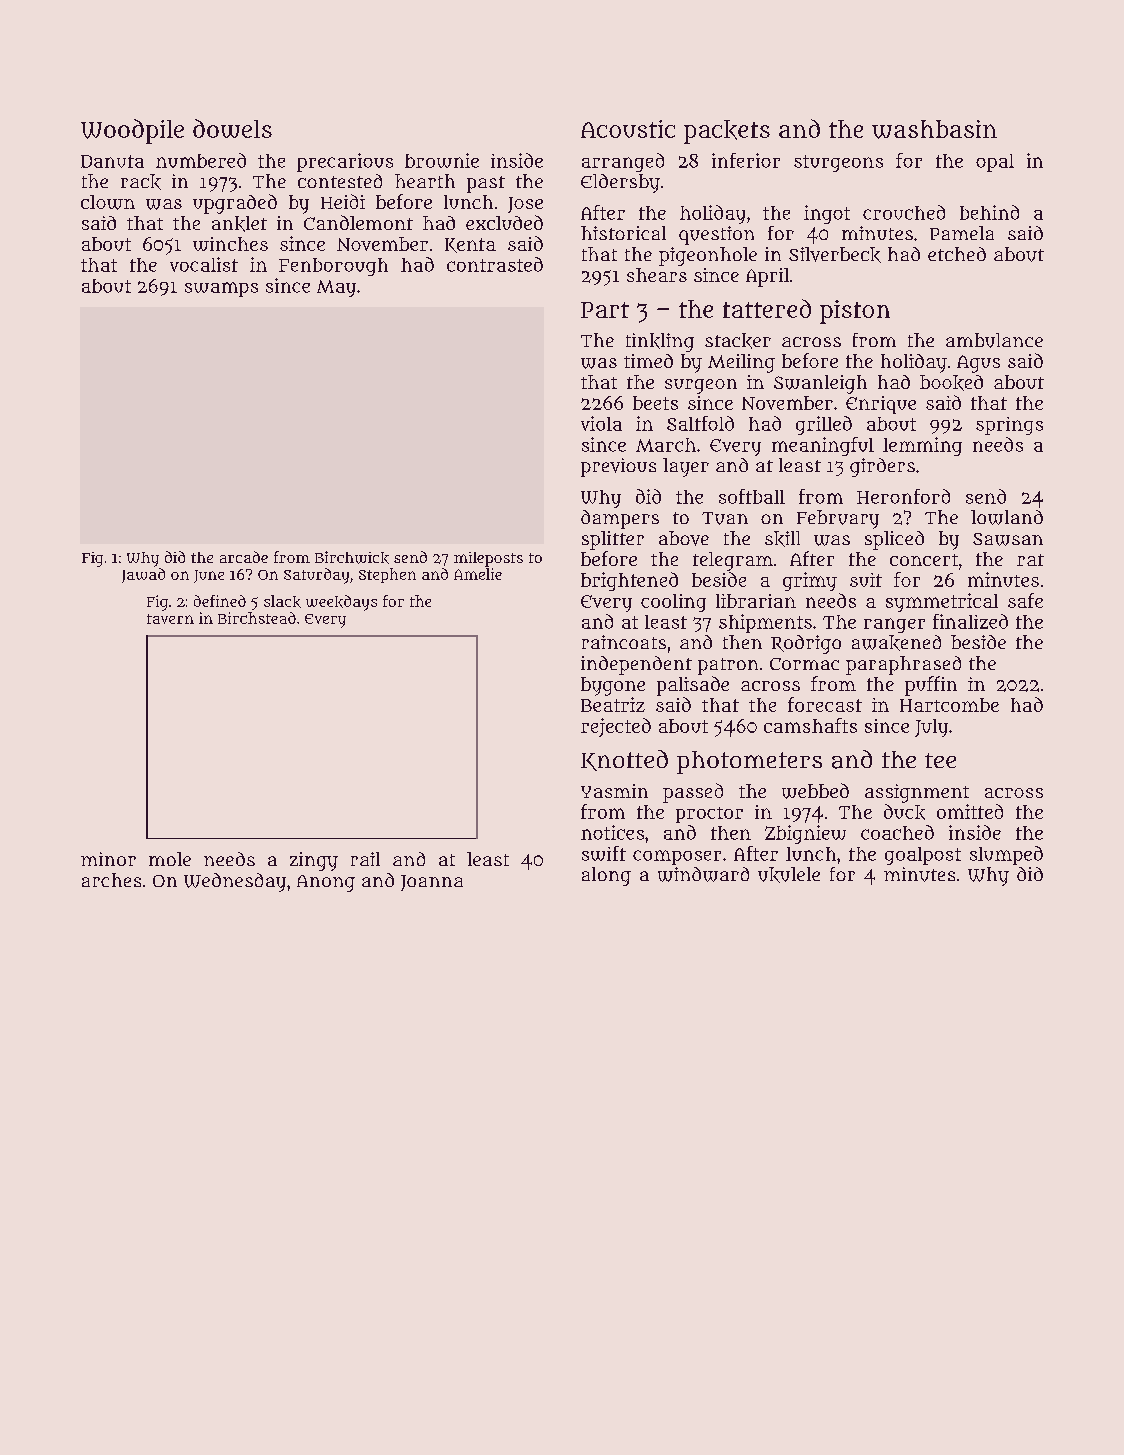 The image size is (1124, 1455). I want to click on washbasin, so click(934, 129).
